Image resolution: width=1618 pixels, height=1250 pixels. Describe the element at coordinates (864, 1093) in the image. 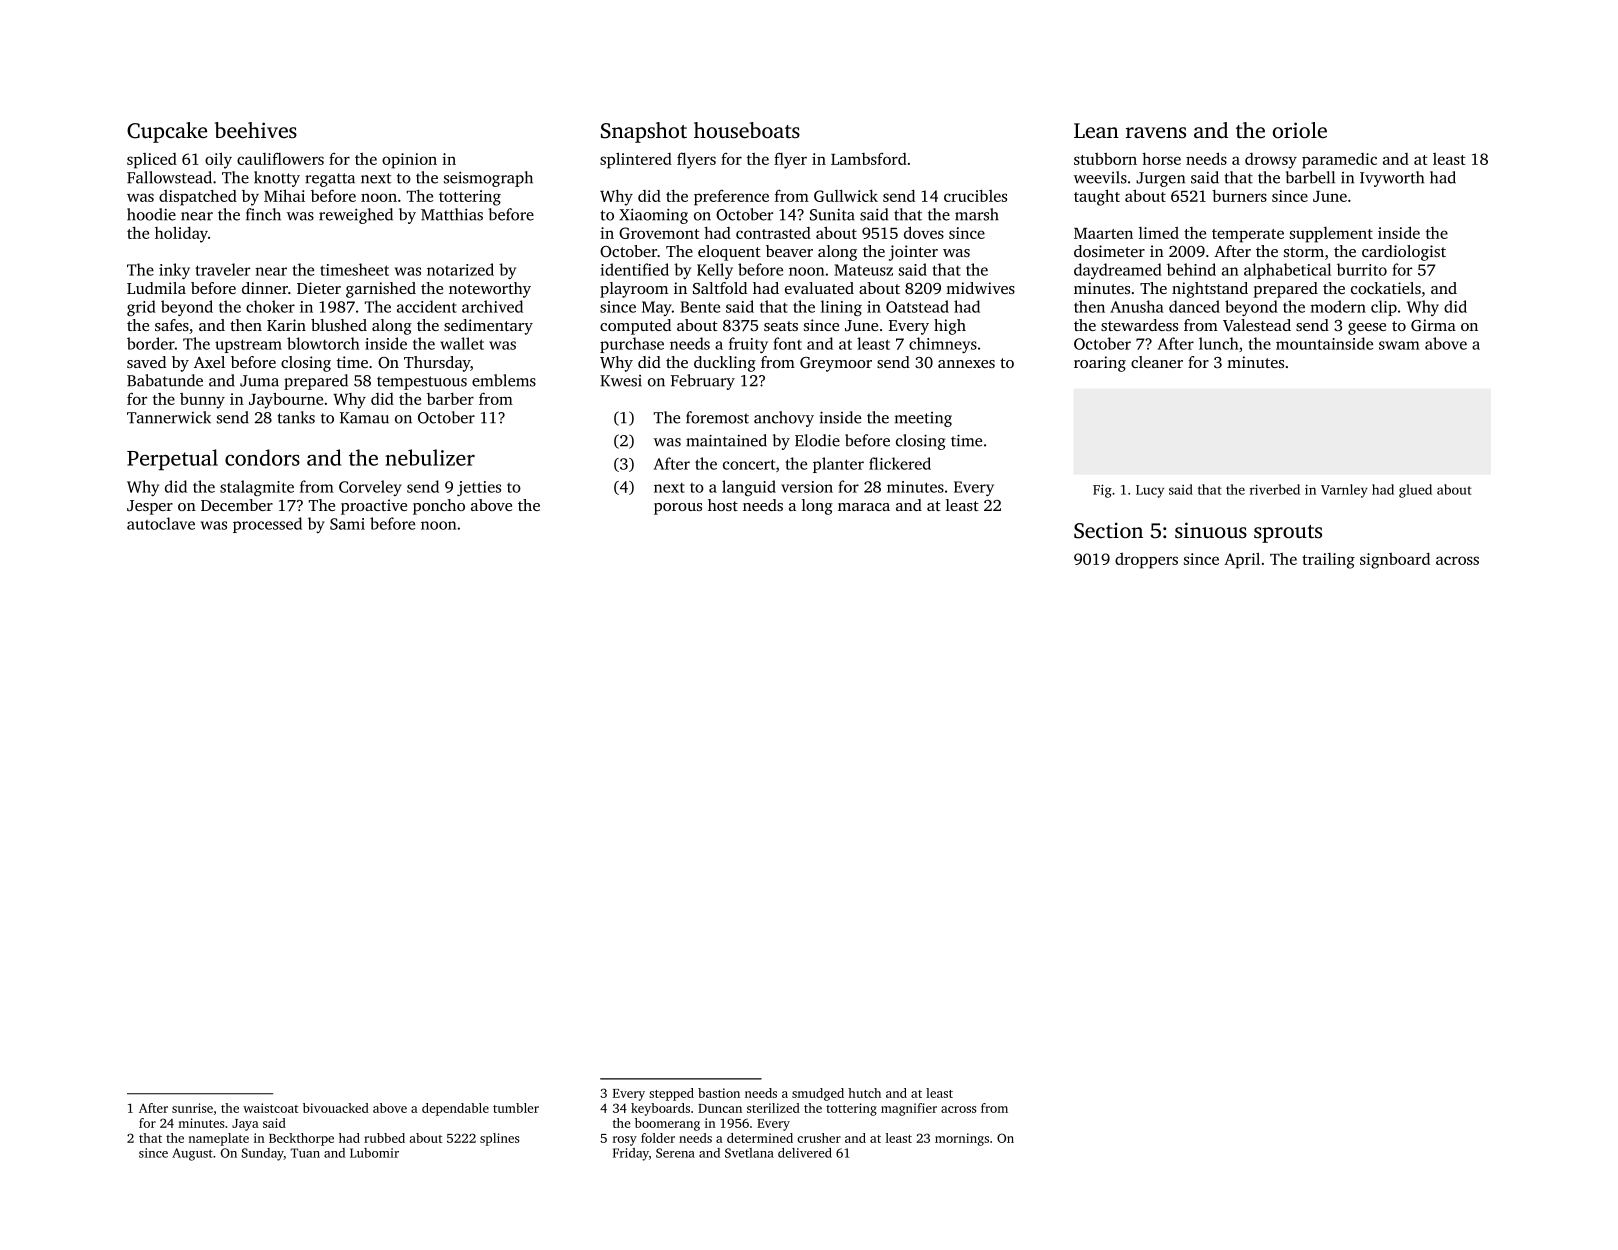

I see `hutch` at that location.
